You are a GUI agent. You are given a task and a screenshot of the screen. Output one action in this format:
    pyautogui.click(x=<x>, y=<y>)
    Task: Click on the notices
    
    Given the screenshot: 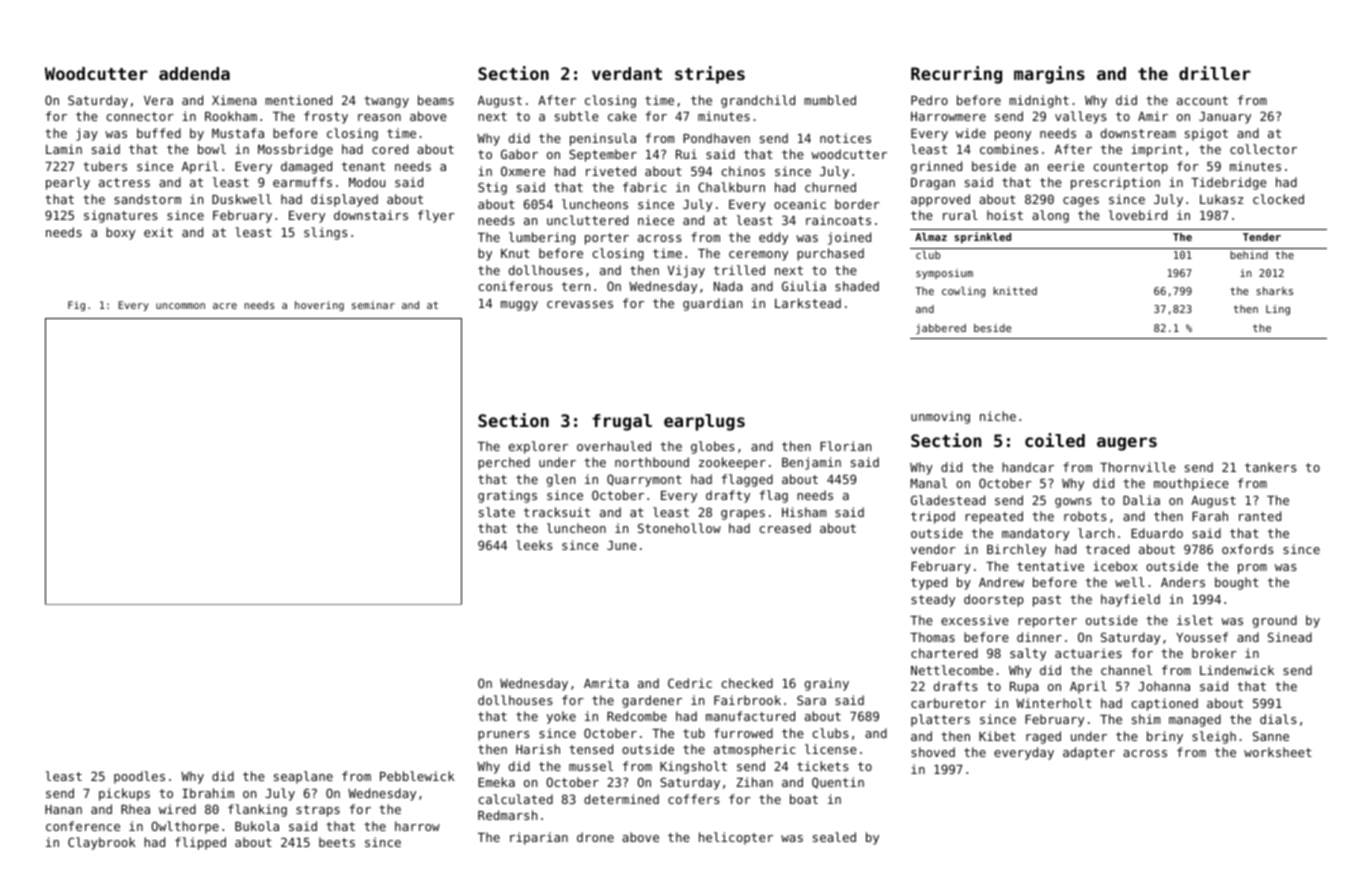 What is the action you would take?
    pyautogui.click(x=845, y=138)
